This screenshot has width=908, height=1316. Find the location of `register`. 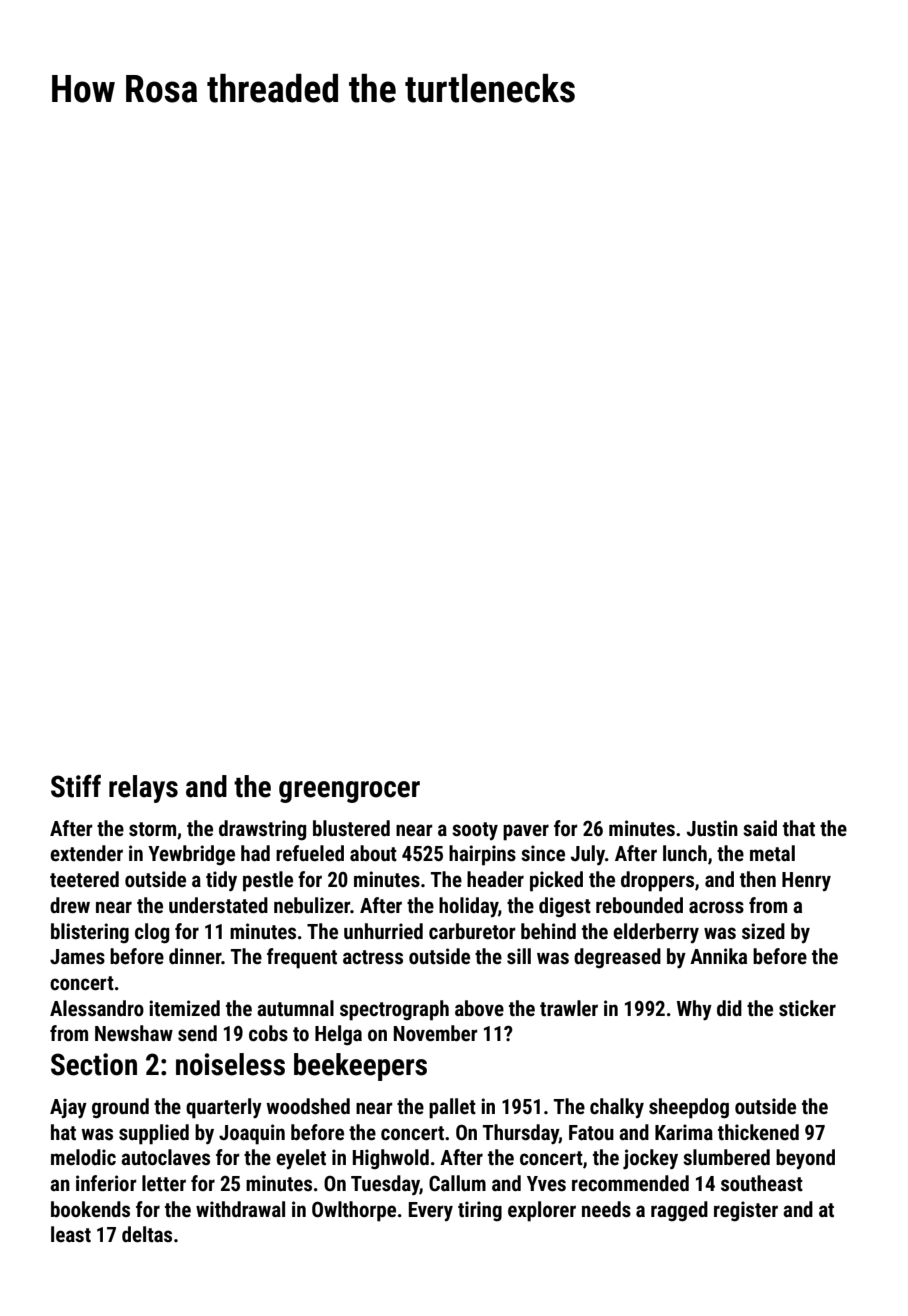

register is located at coordinates (746, 1211).
